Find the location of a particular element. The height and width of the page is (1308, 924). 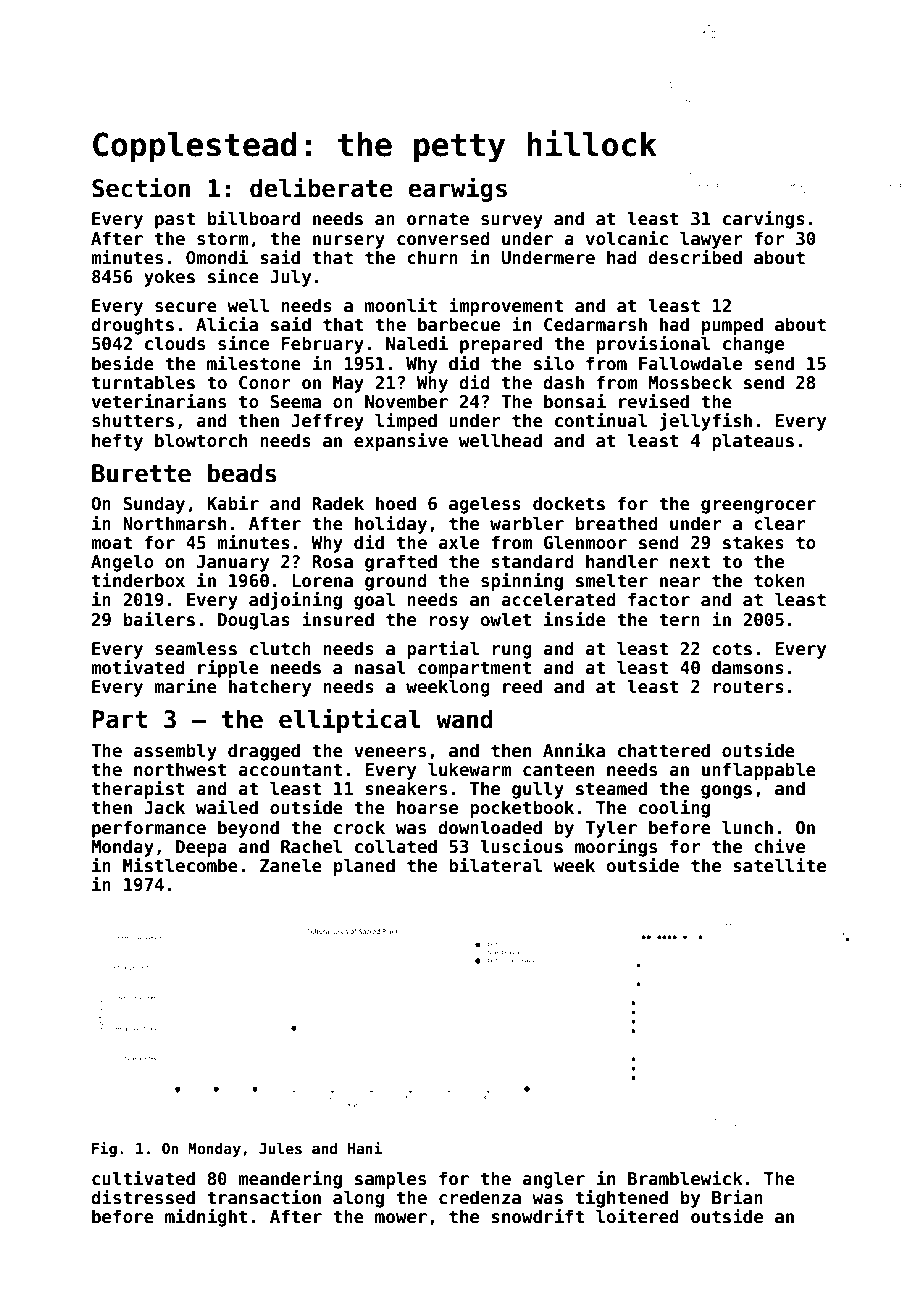

plateaus is located at coordinates (753, 442).
